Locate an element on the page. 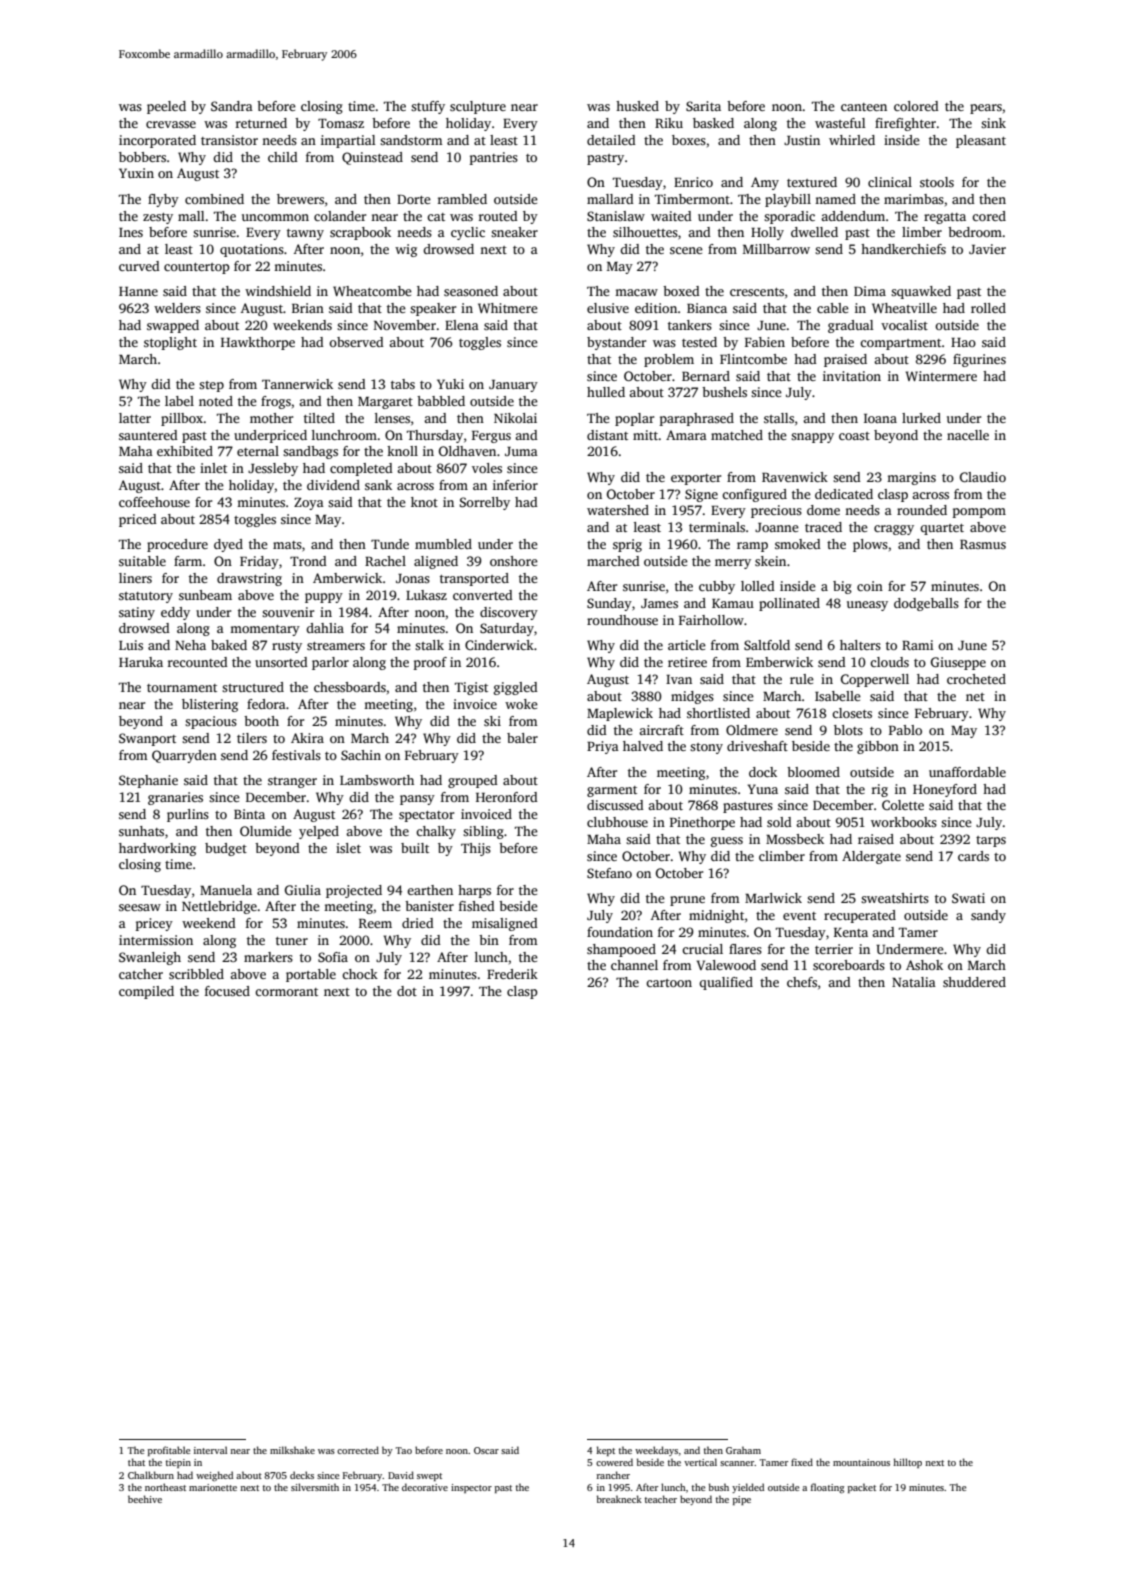  stuffy is located at coordinates (428, 107).
